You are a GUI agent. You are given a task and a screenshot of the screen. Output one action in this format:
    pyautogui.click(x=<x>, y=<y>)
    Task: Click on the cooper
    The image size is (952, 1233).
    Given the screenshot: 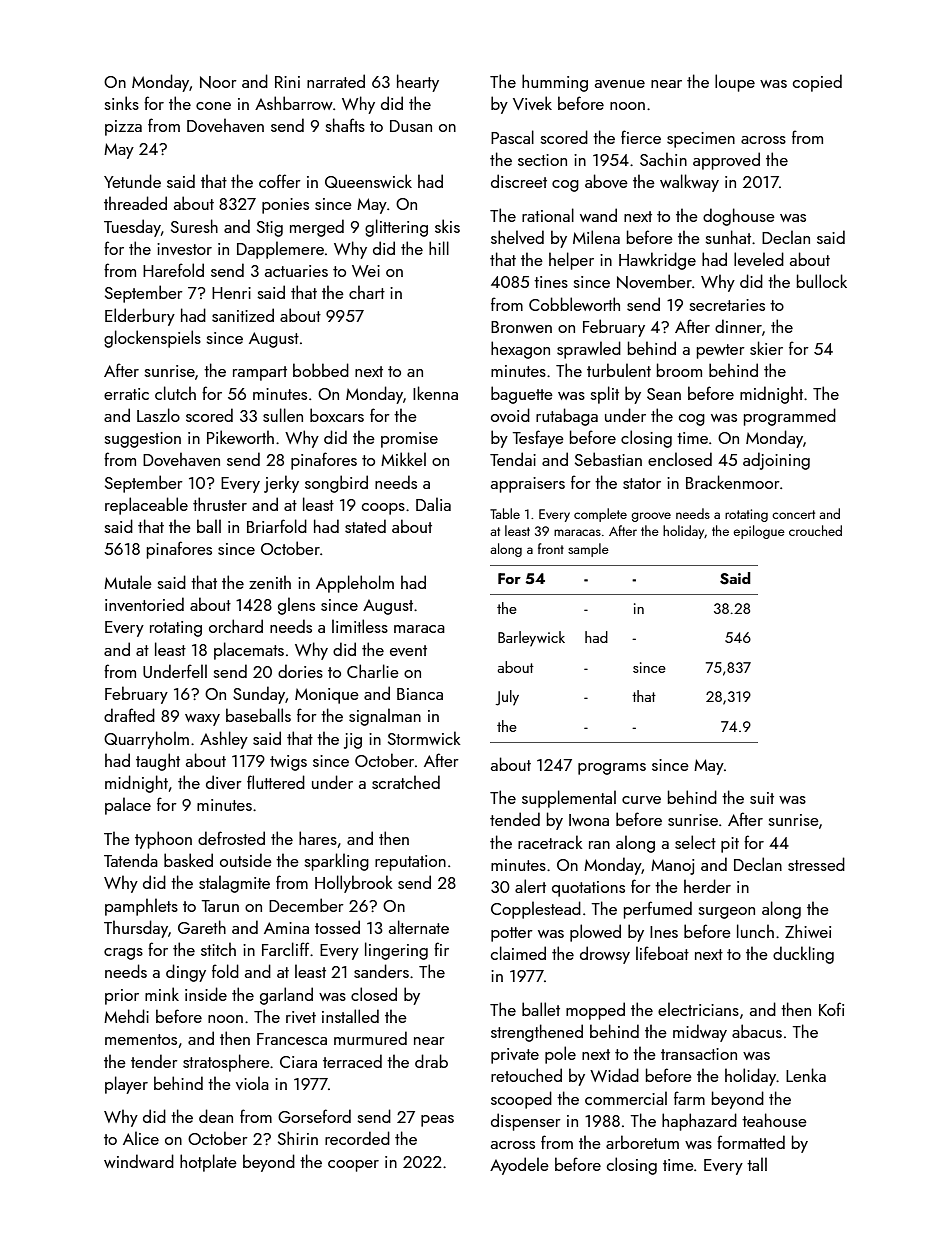 What is the action you would take?
    pyautogui.click(x=353, y=1166)
